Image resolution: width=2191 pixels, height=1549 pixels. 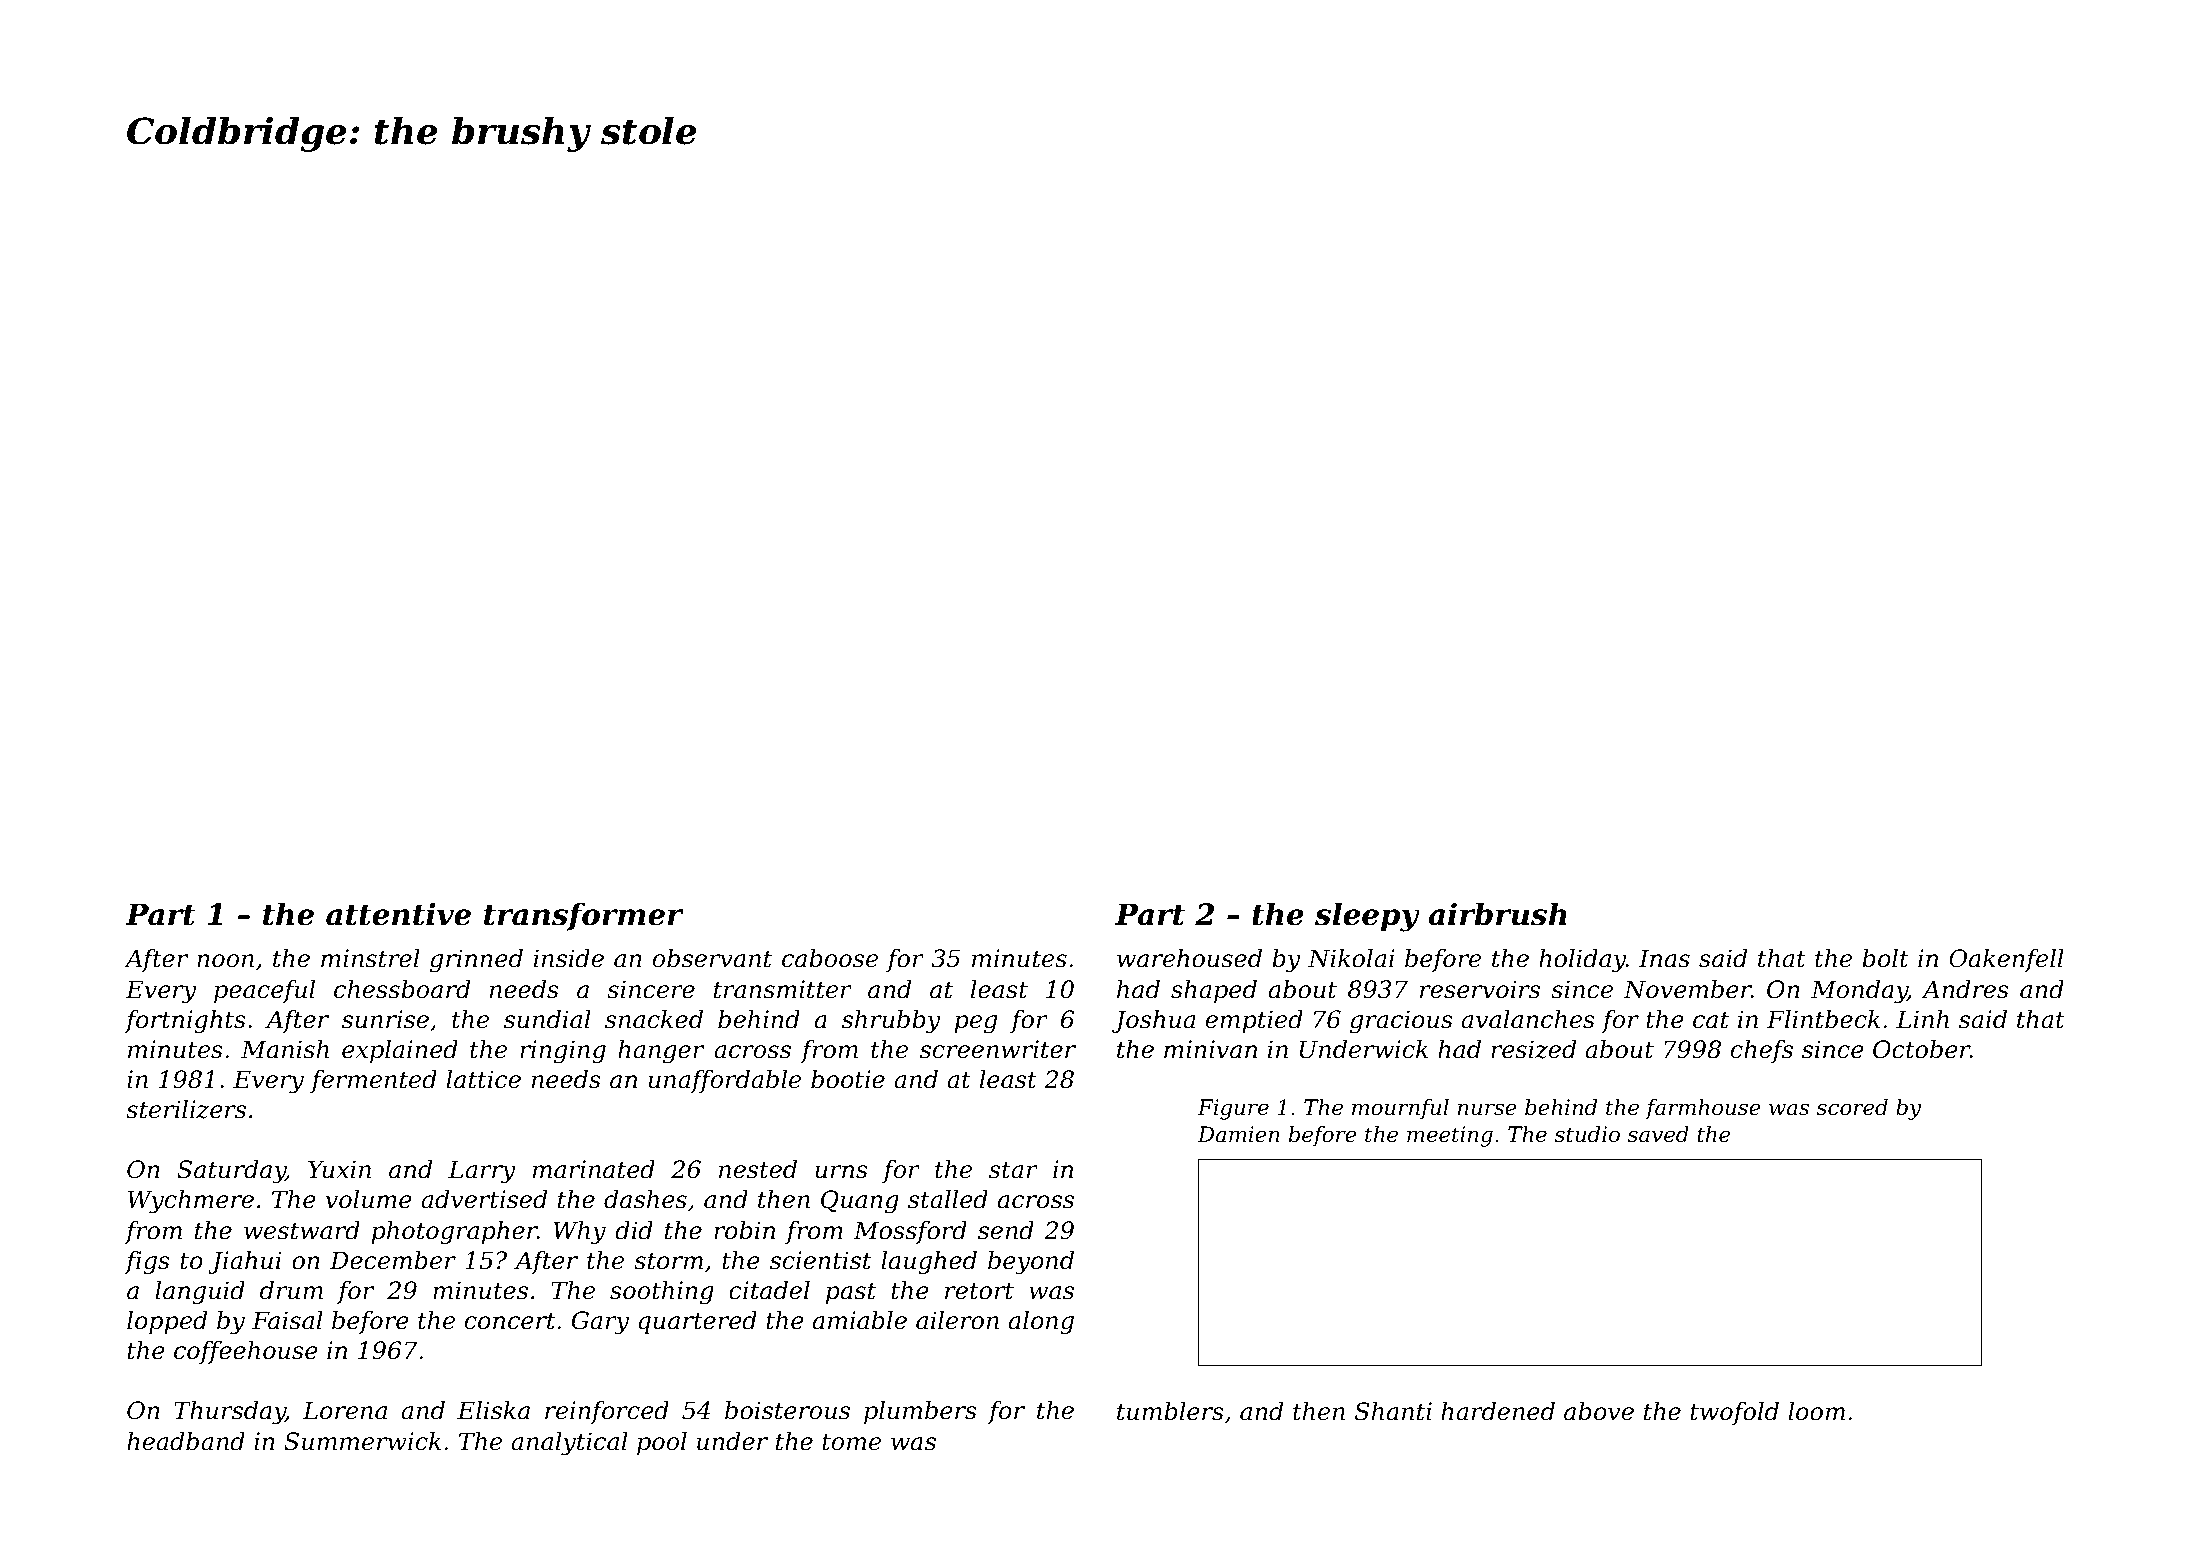 I want to click on Eliska, so click(x=493, y=1410).
